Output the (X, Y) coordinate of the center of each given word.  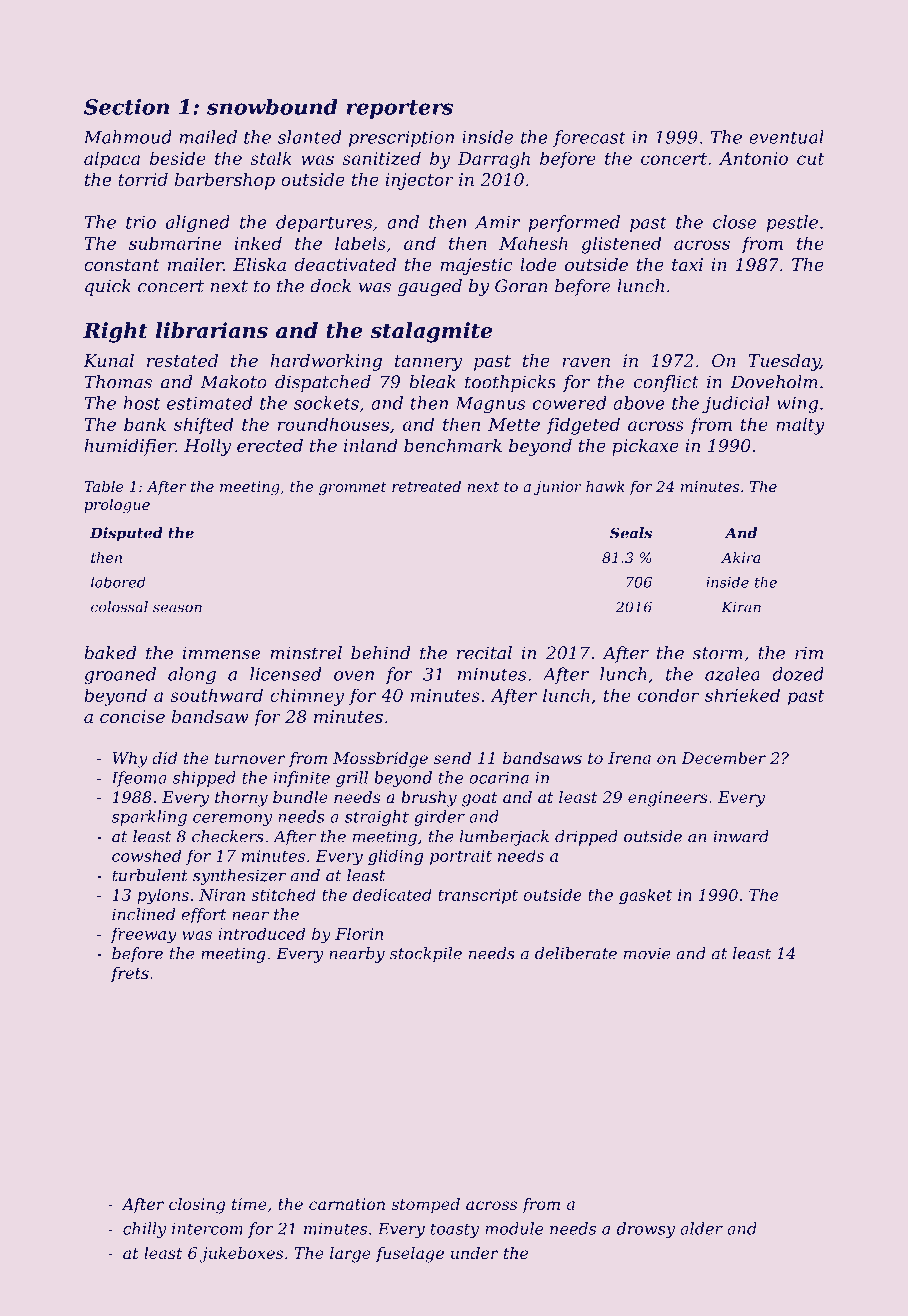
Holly (207, 447)
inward (741, 836)
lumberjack (504, 838)
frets (130, 974)
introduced (261, 933)
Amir (497, 222)
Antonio (753, 158)
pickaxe (645, 447)
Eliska (259, 264)
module (514, 1228)
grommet (353, 489)
